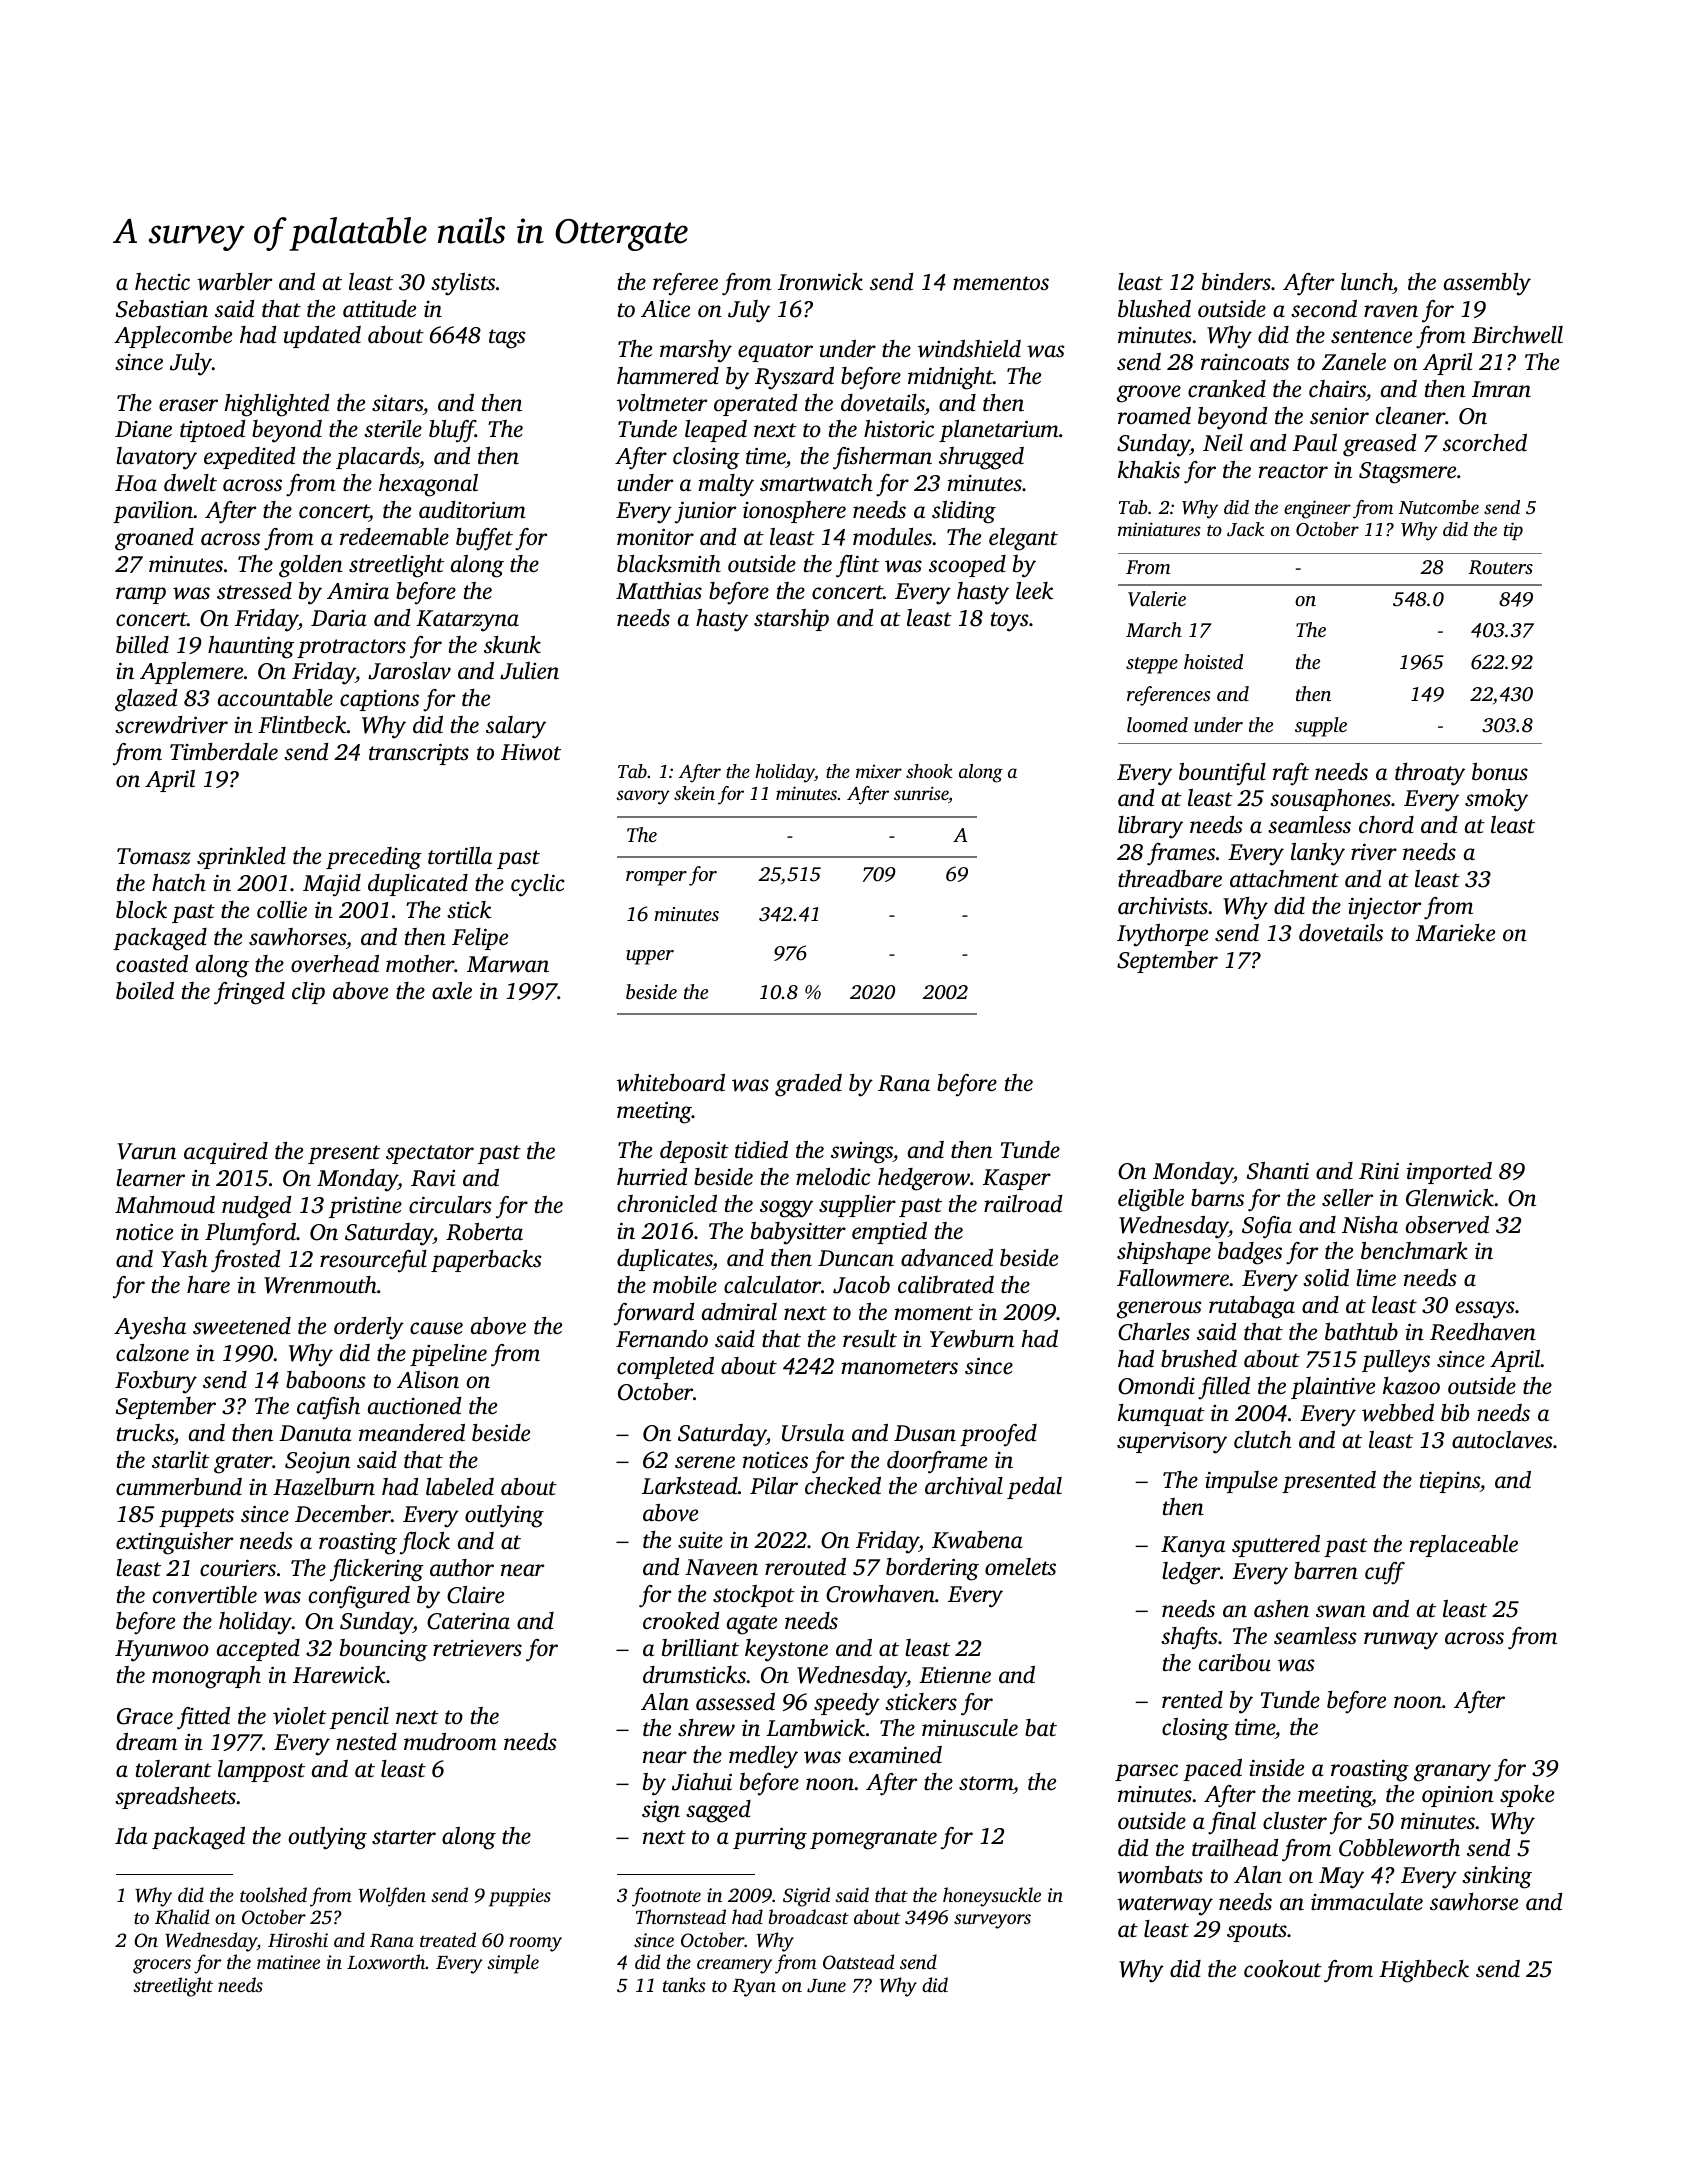  What do you see at coordinates (1284, 879) in the screenshot?
I see `attachment` at bounding box center [1284, 879].
